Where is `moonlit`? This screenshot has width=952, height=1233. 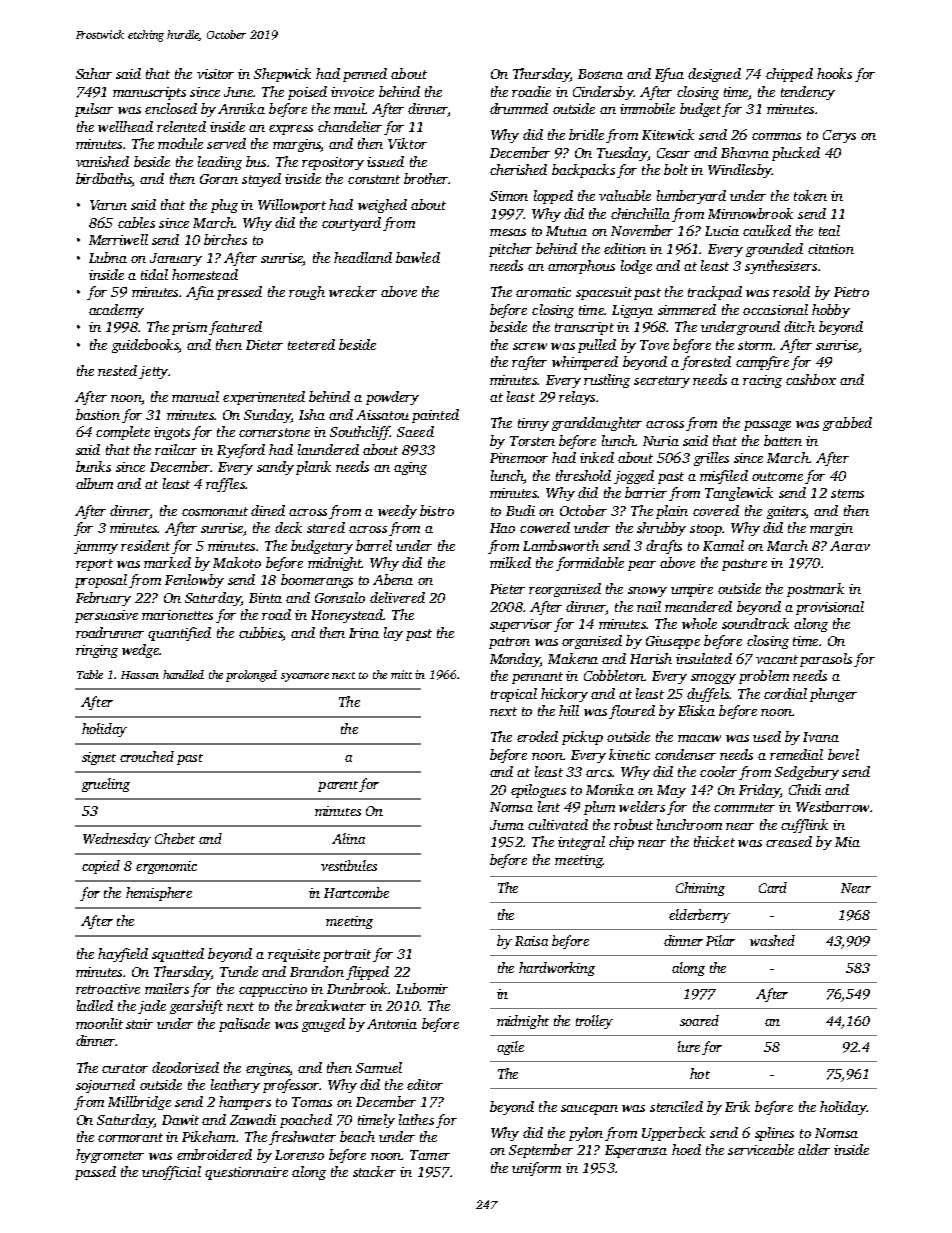 moonlit is located at coordinates (99, 1023).
